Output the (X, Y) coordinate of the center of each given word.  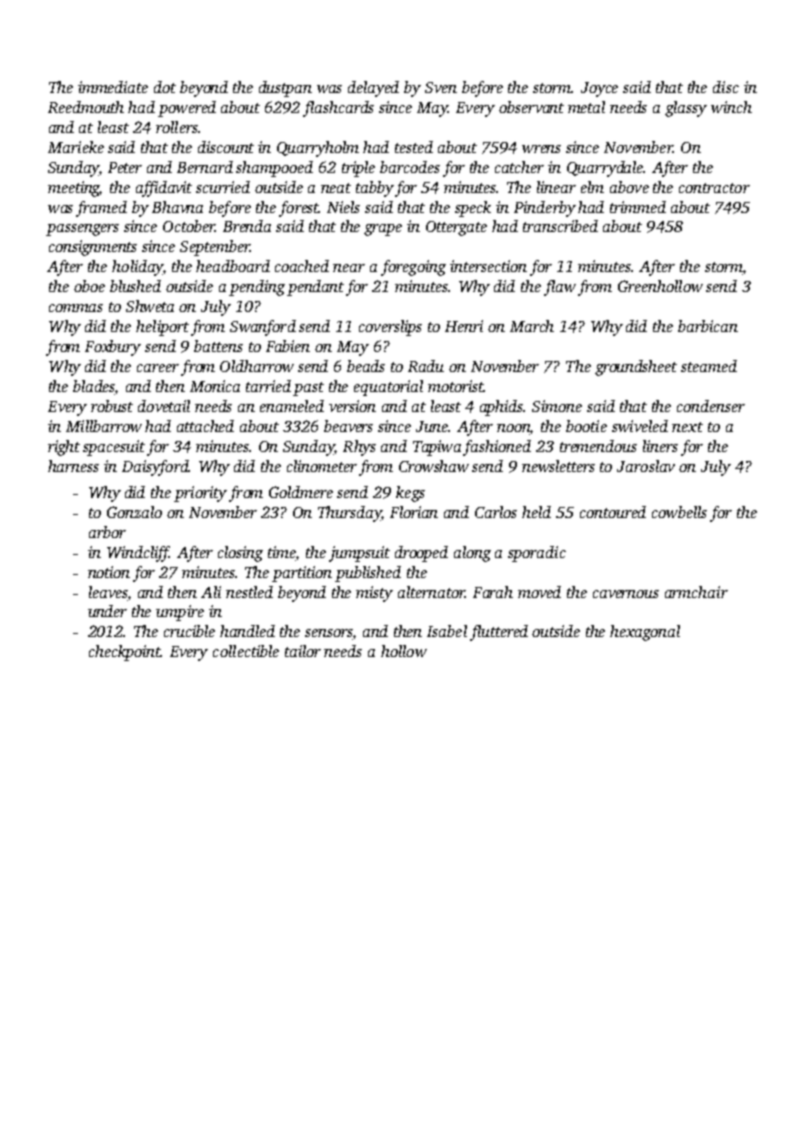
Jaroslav (646, 466)
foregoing (413, 268)
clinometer (322, 466)
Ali (211, 592)
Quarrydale (605, 169)
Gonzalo (134, 512)
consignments (93, 248)
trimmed (638, 207)
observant (531, 107)
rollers (177, 127)
